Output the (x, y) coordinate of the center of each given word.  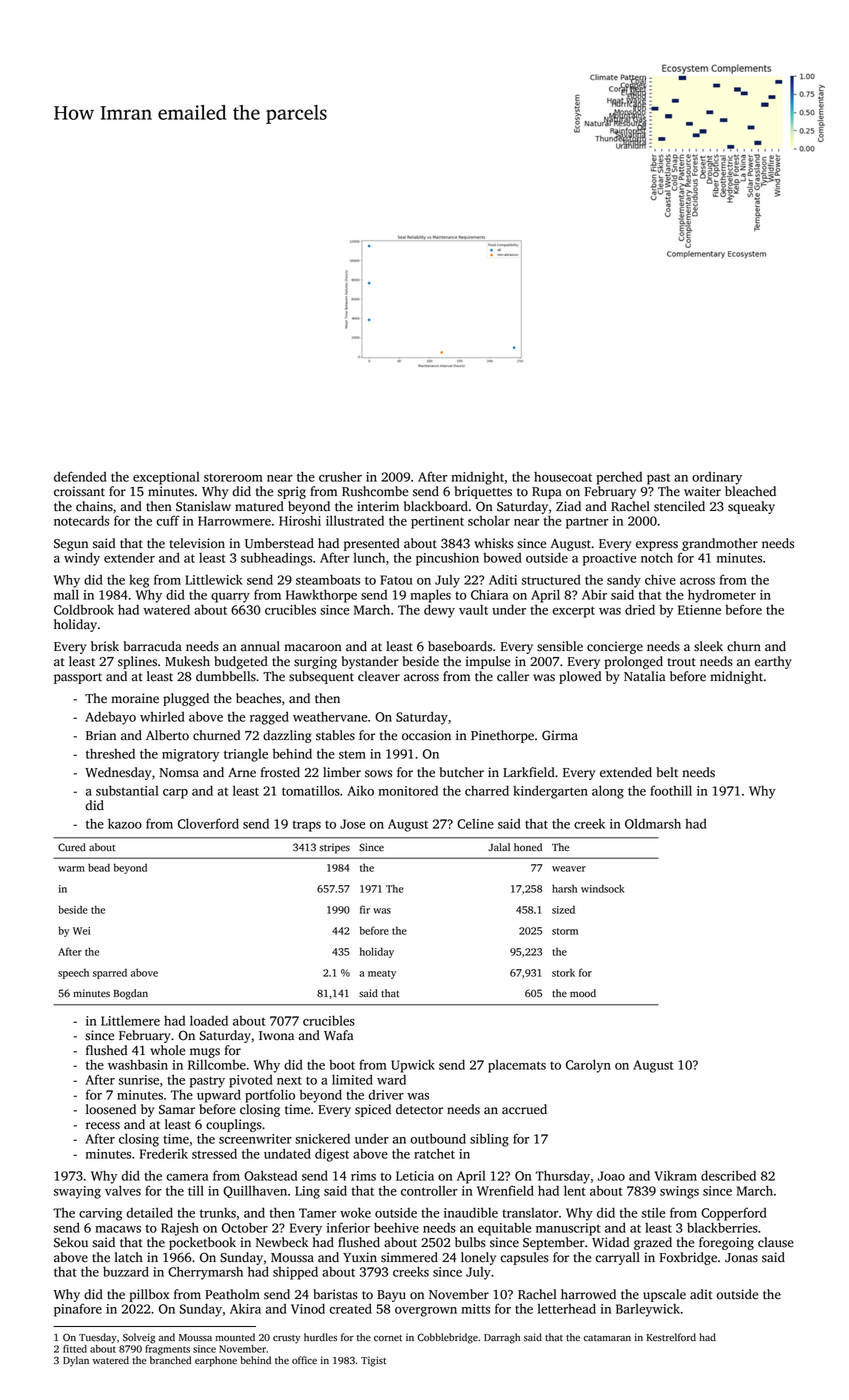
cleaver (379, 676)
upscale (664, 1295)
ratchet (434, 1153)
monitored (408, 791)
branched (171, 1360)
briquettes (483, 492)
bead (99, 867)
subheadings (276, 559)
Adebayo (110, 718)
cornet (388, 1338)
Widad (610, 1242)
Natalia (645, 676)
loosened (111, 1109)
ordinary (717, 478)
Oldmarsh (653, 823)
